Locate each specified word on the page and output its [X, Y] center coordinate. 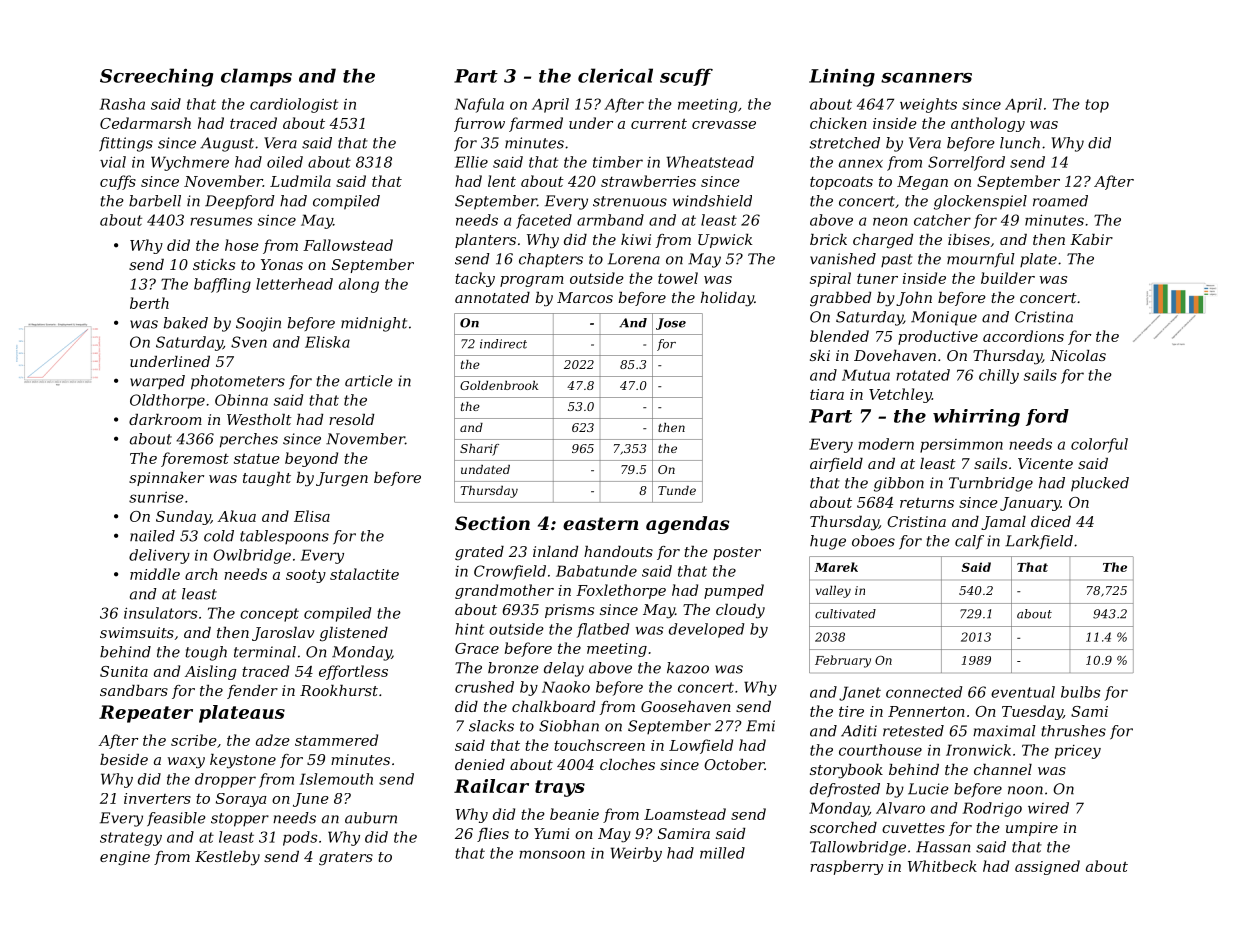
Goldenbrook [499, 385]
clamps [256, 77]
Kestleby [227, 858]
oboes [873, 541]
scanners [926, 78]
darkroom [165, 419]
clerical [615, 75]
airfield [836, 465]
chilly [999, 376]
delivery [159, 556]
